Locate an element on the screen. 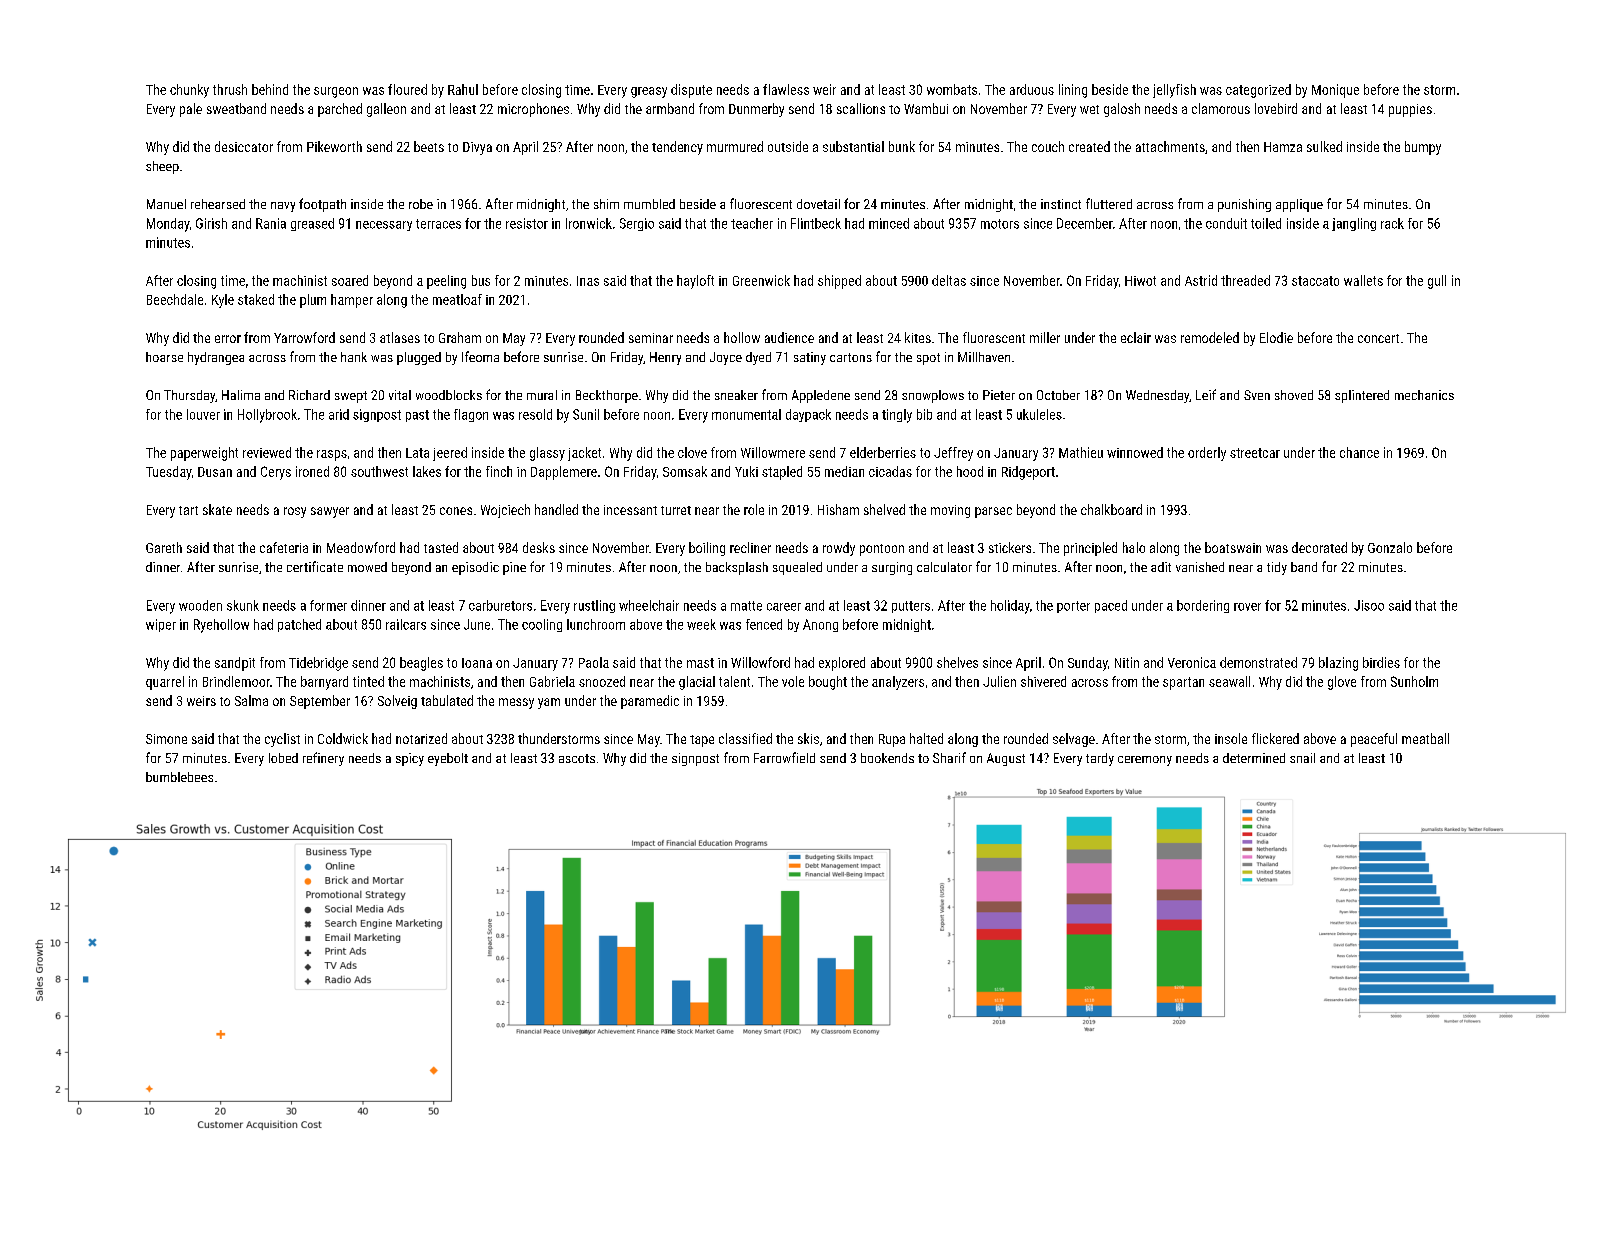 This screenshot has height=1246, width=1613. skunk is located at coordinates (243, 605).
